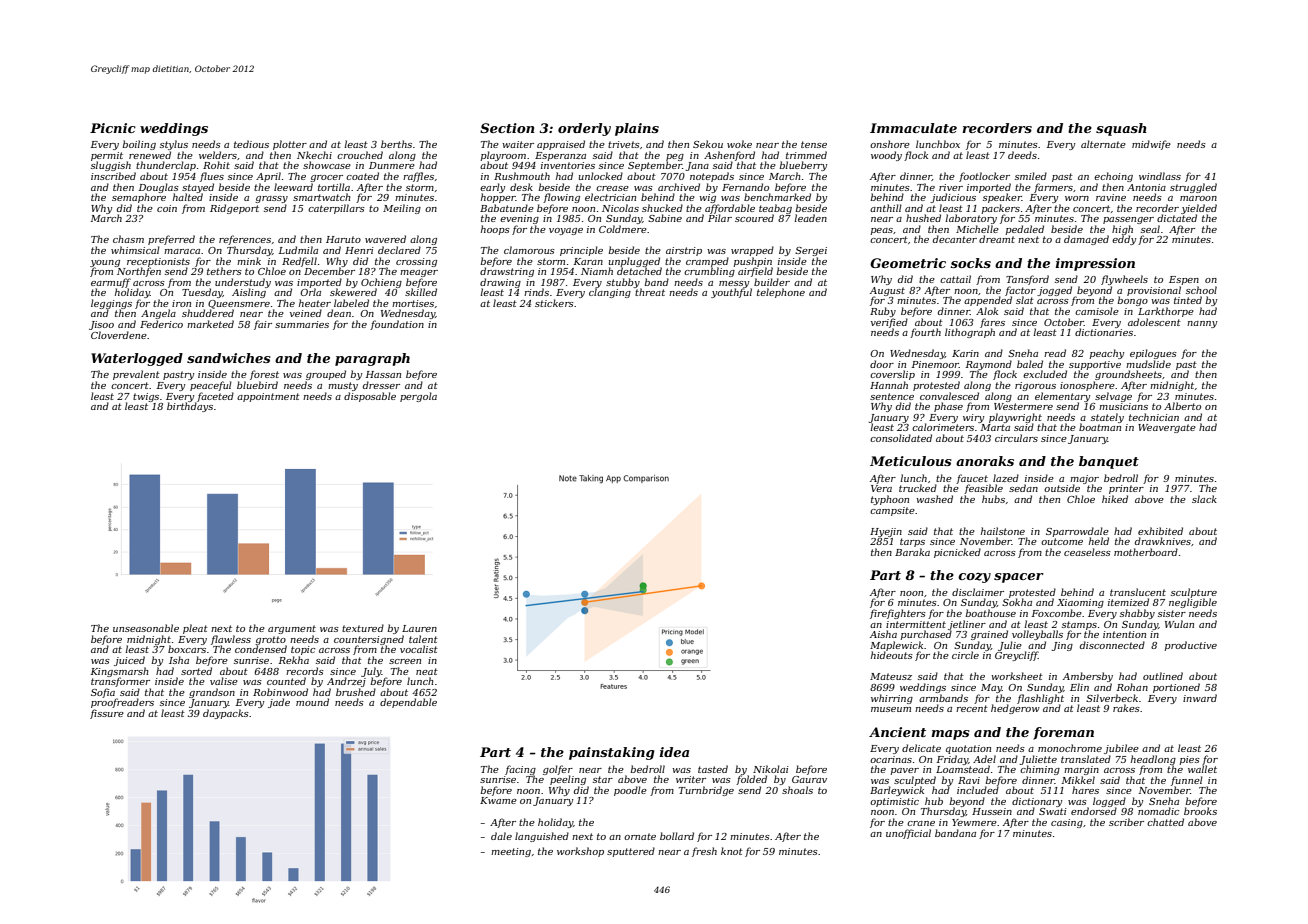  Describe the element at coordinates (111, 283) in the screenshot. I see `earmuff` at that location.
